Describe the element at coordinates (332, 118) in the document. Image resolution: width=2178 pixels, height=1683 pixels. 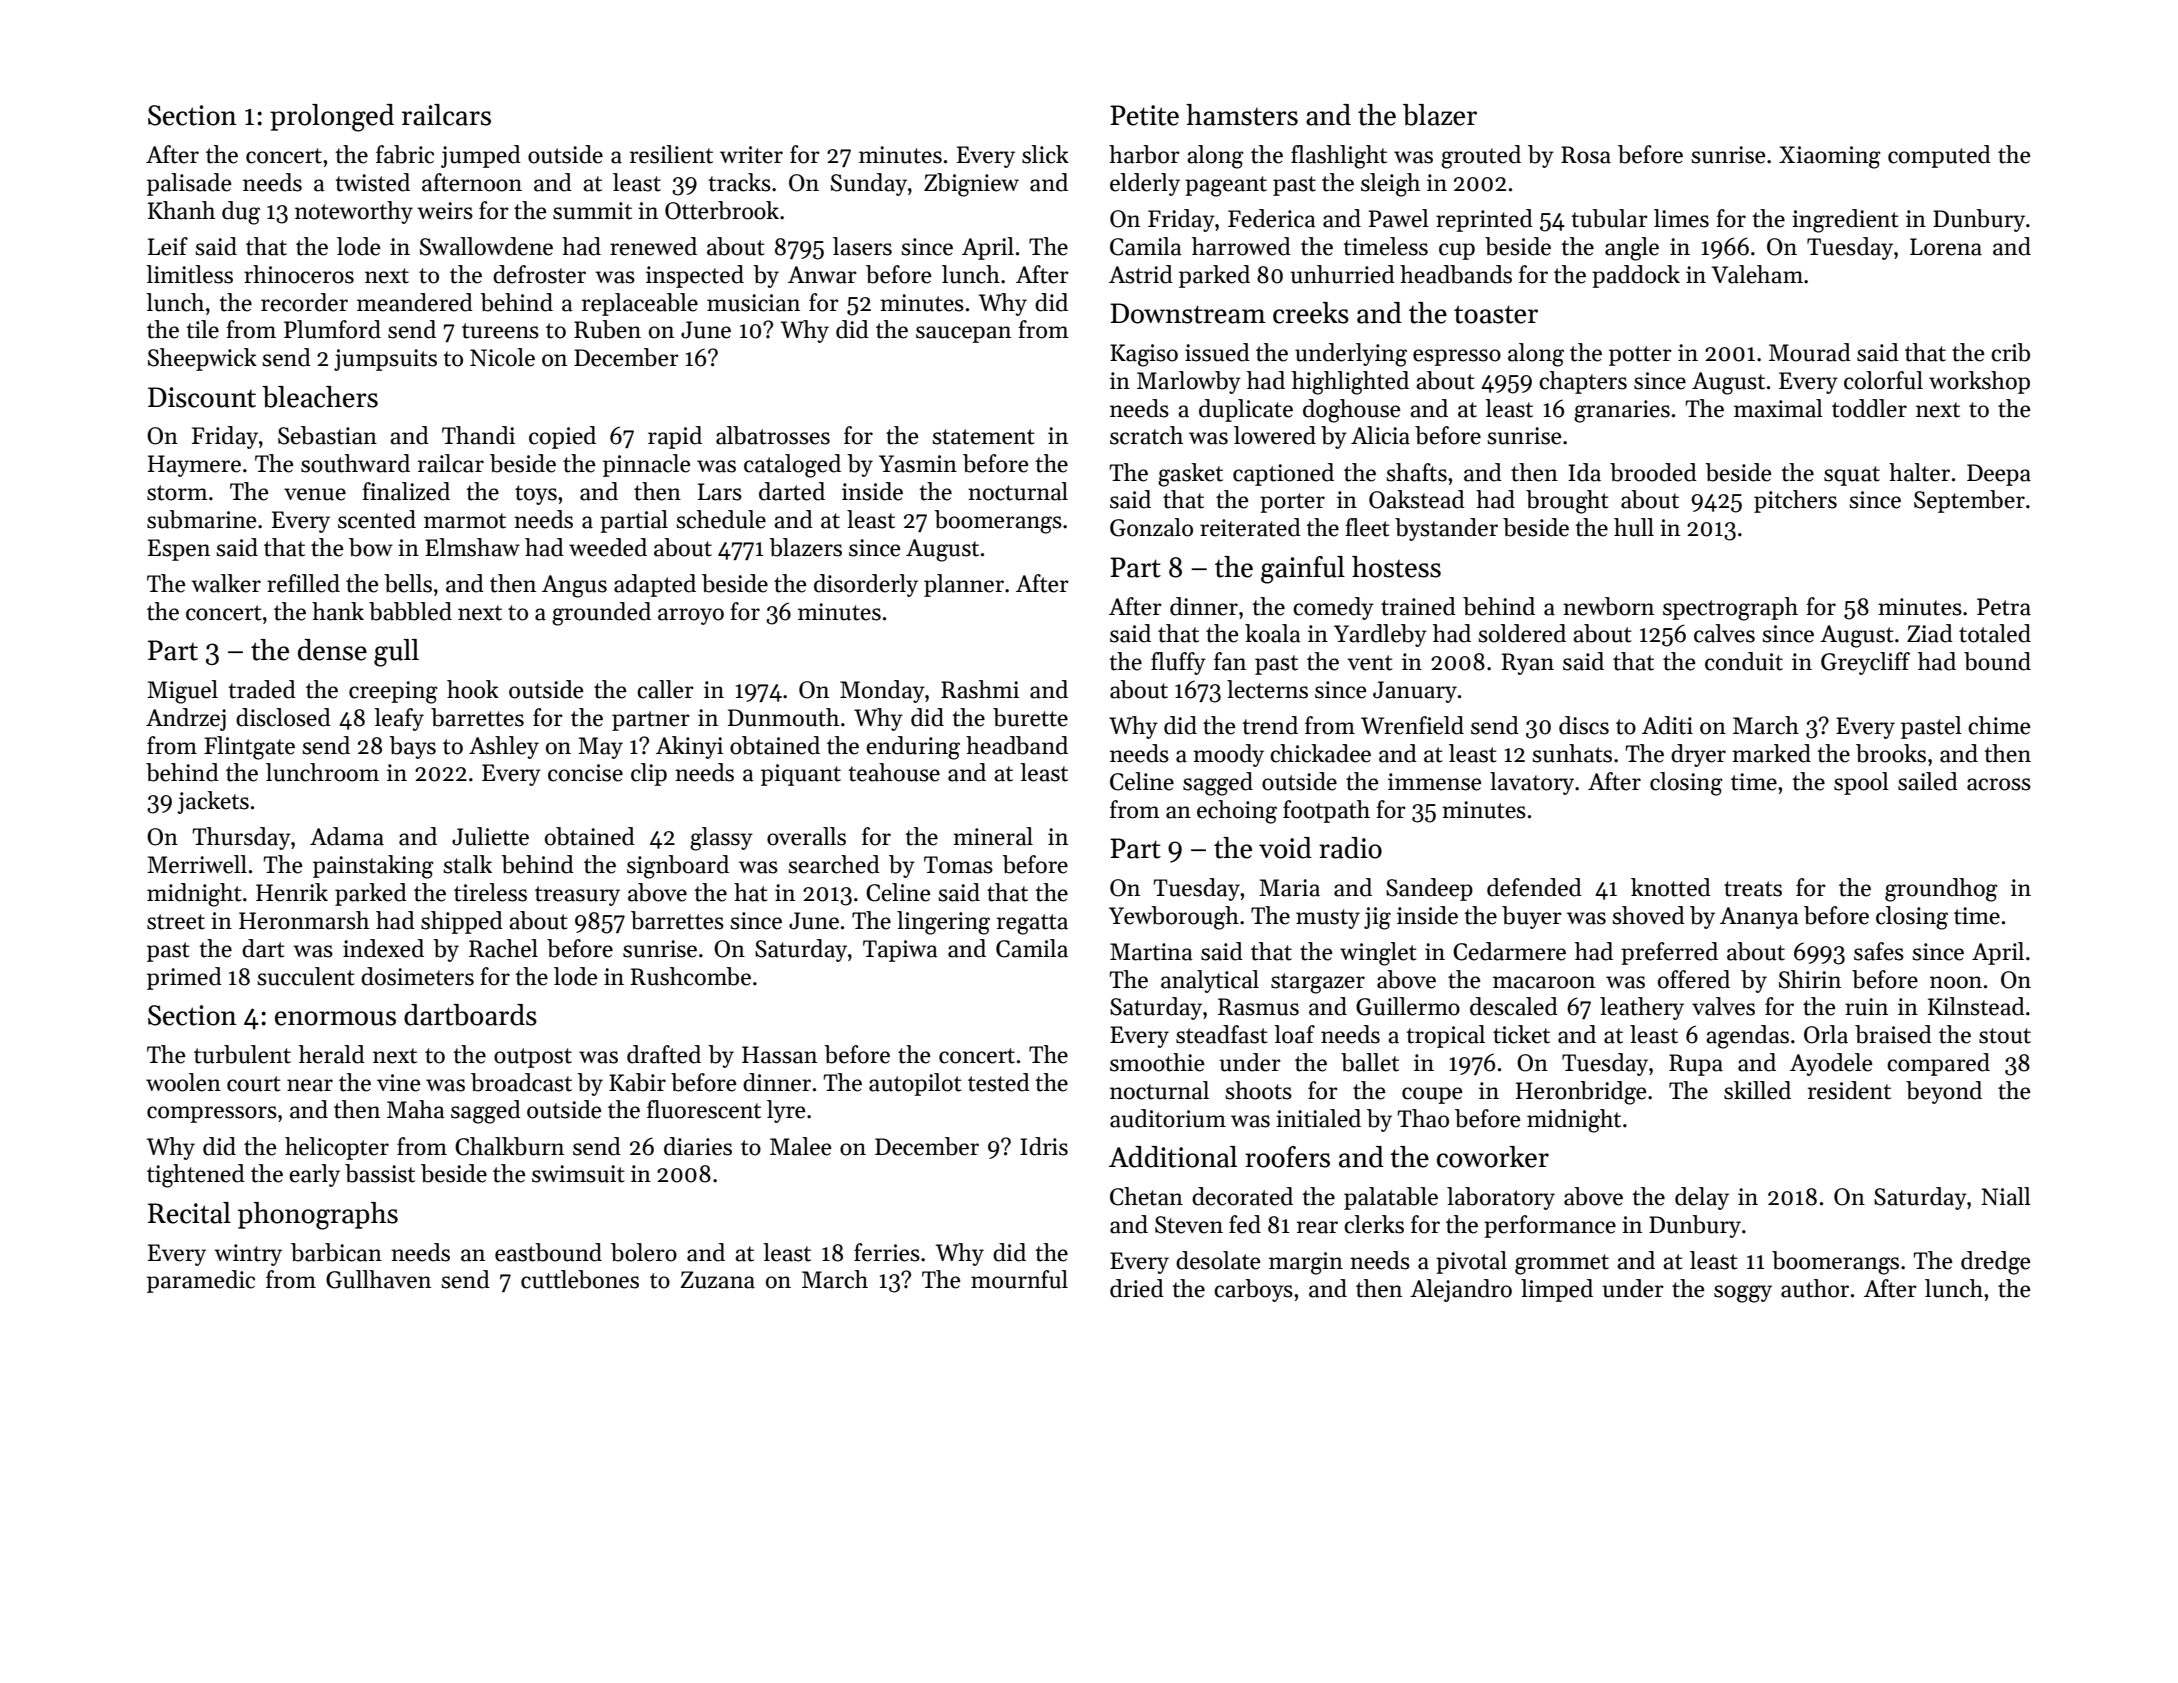
I see `prolonged` at that location.
